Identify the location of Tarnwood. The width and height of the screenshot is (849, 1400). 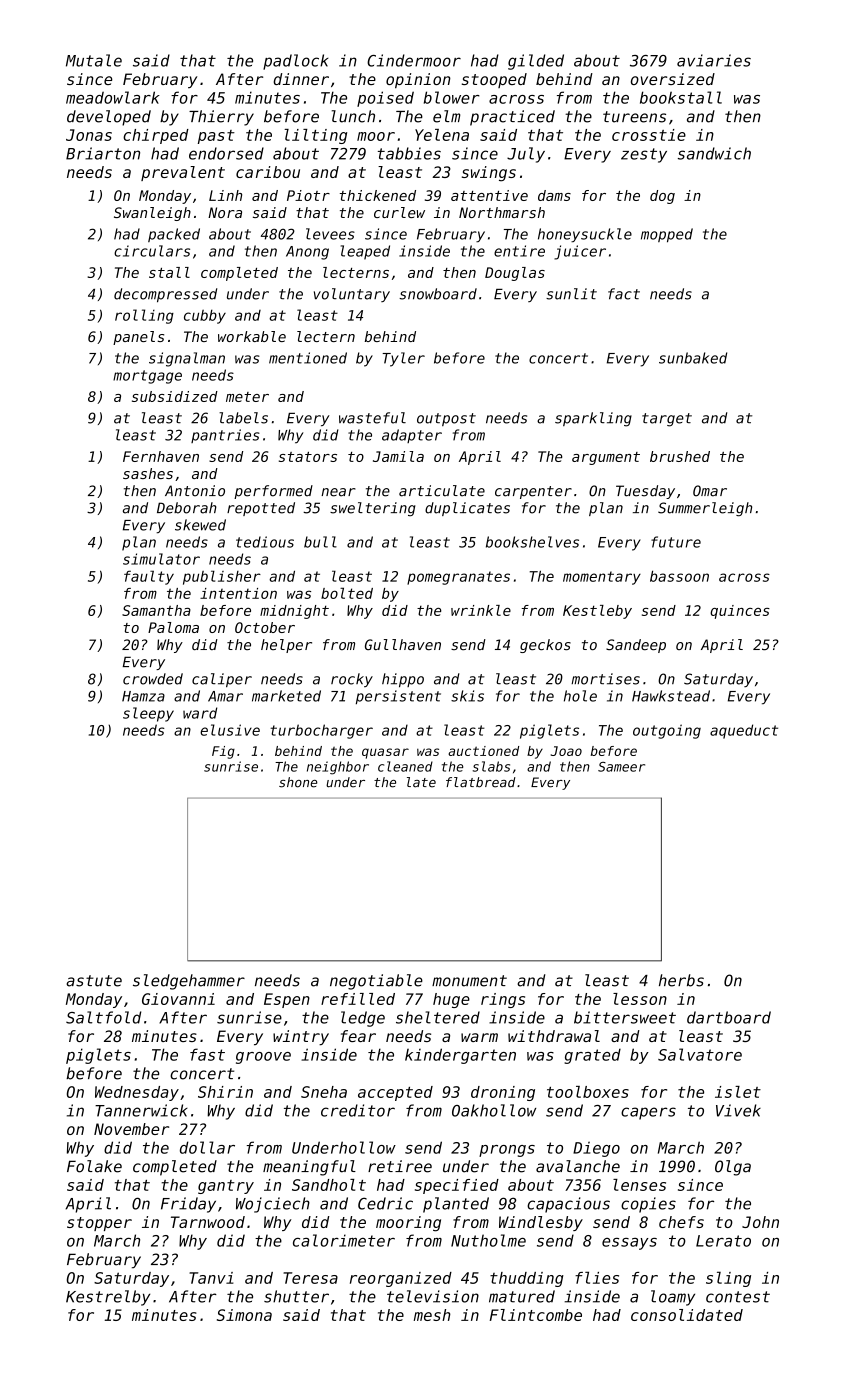
(208, 1222).
